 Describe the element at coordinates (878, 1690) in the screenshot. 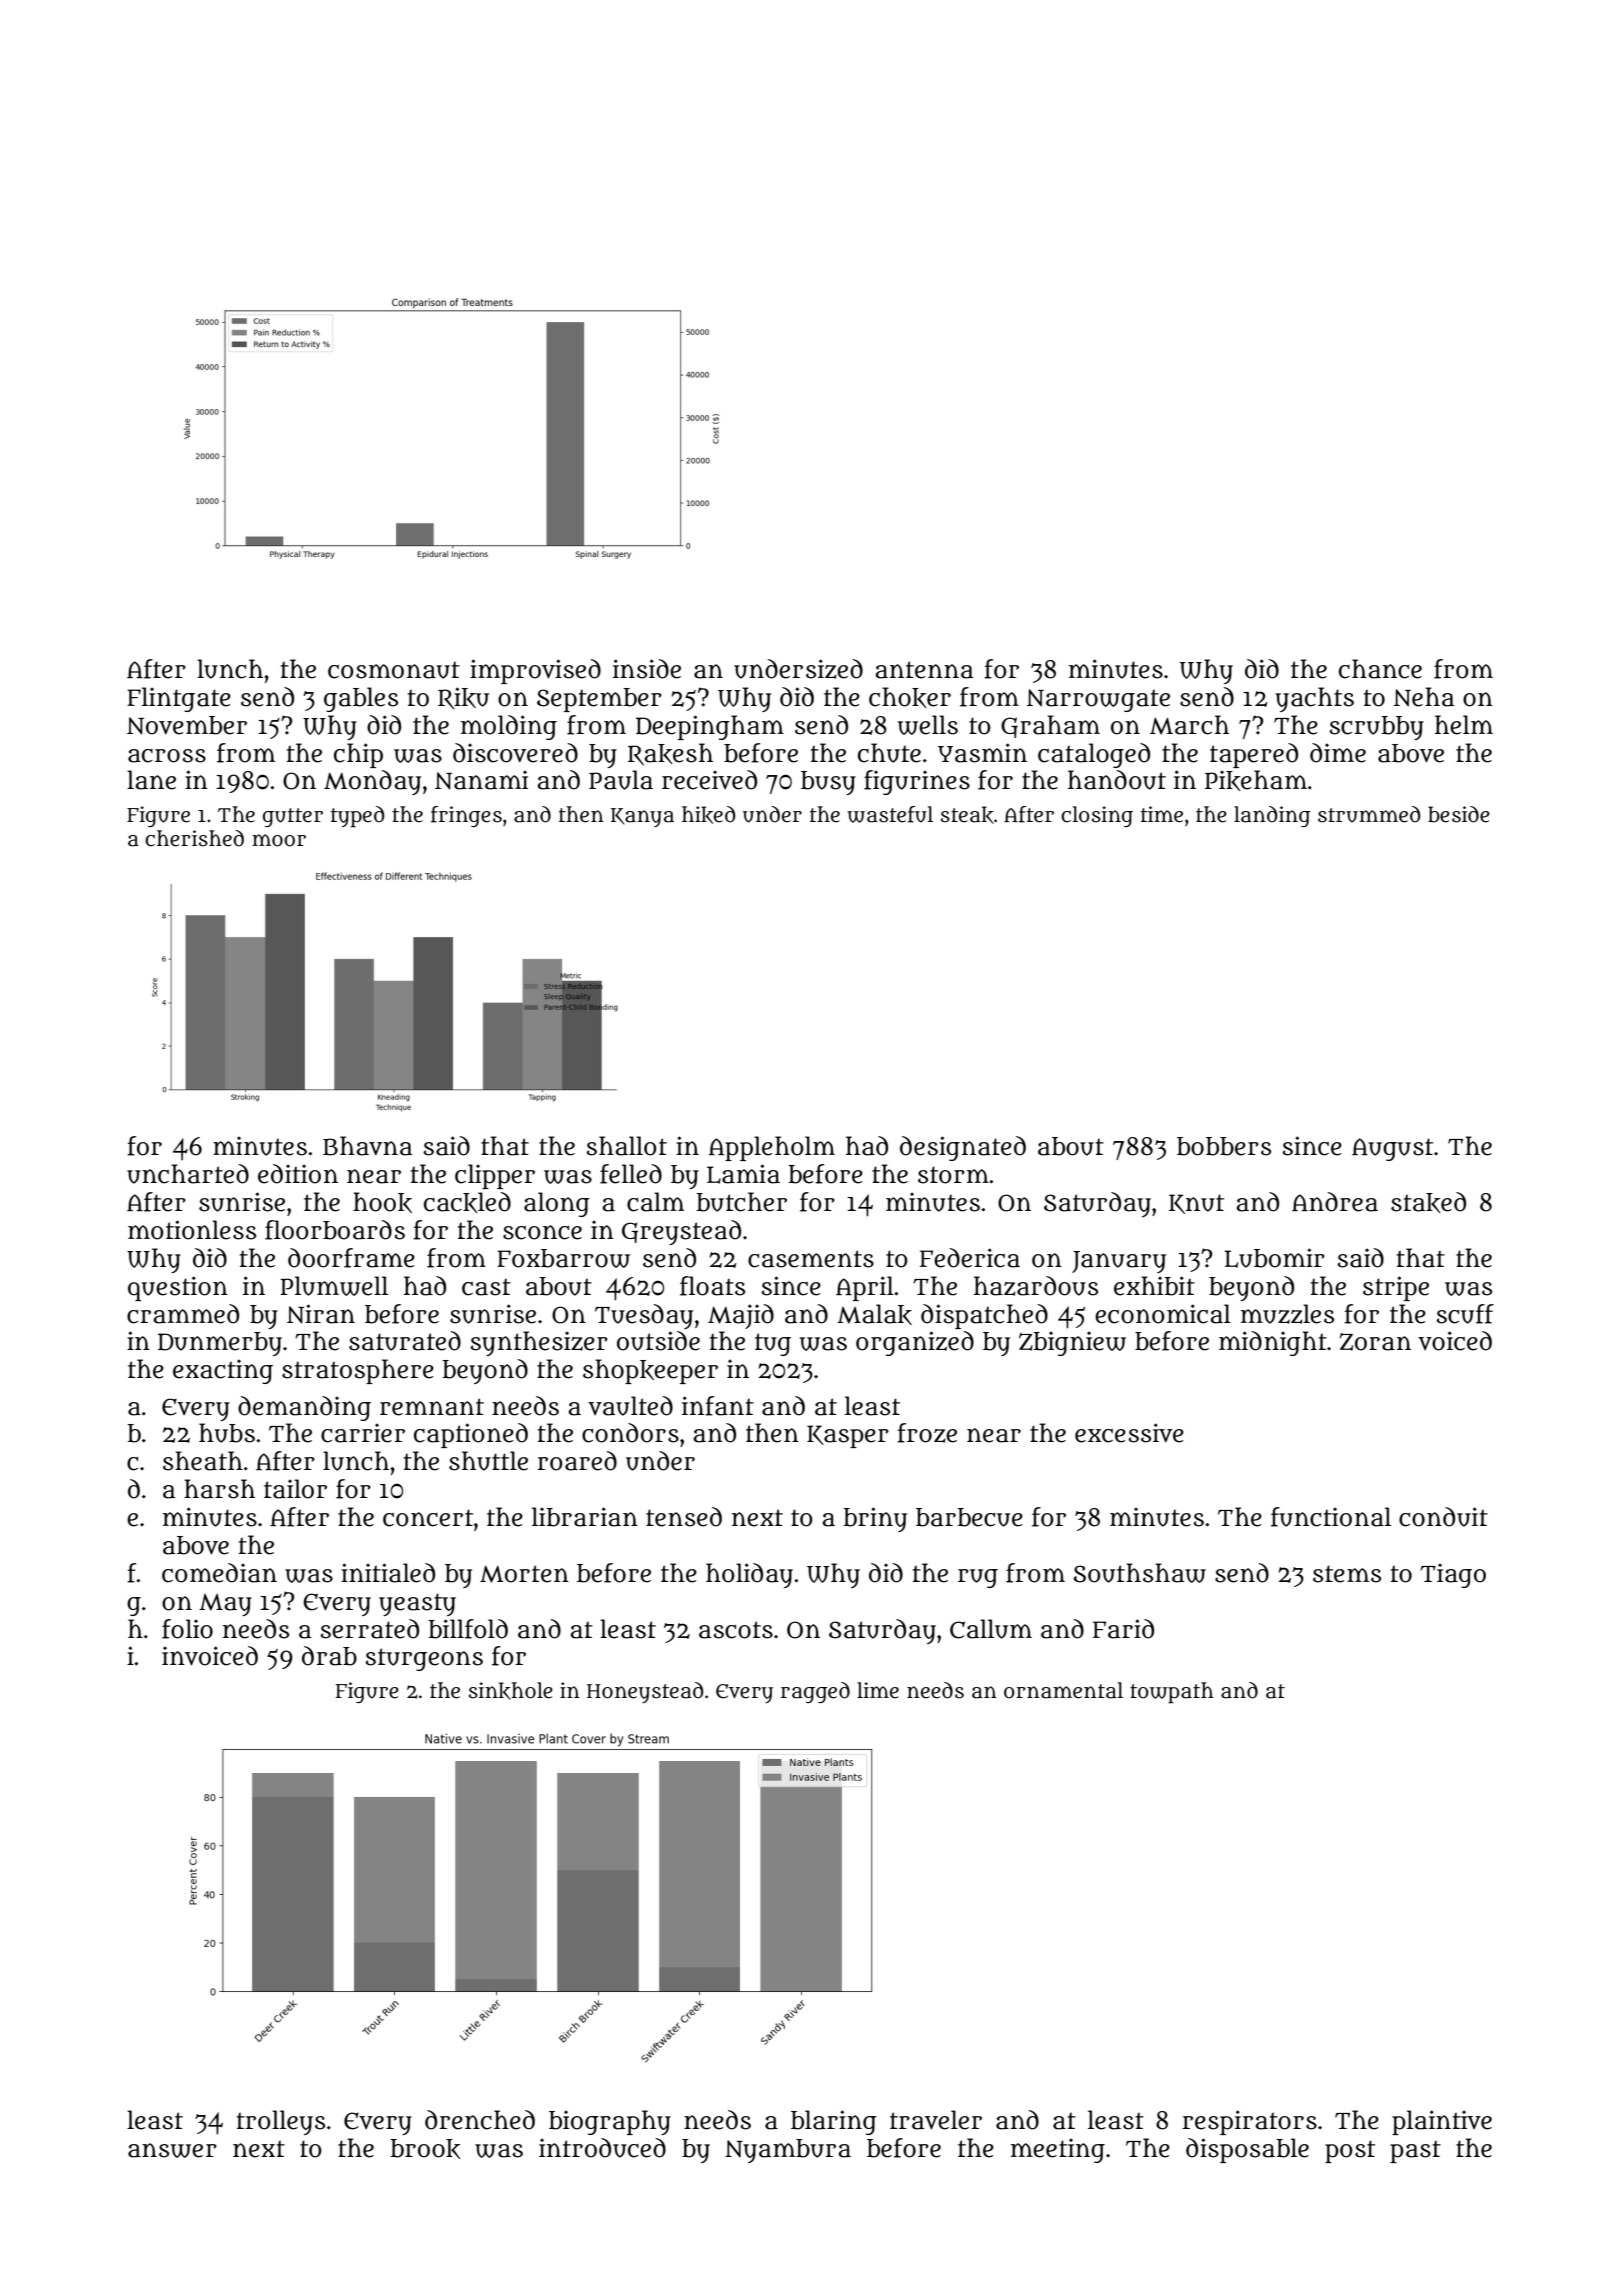

I see `lime` at that location.
